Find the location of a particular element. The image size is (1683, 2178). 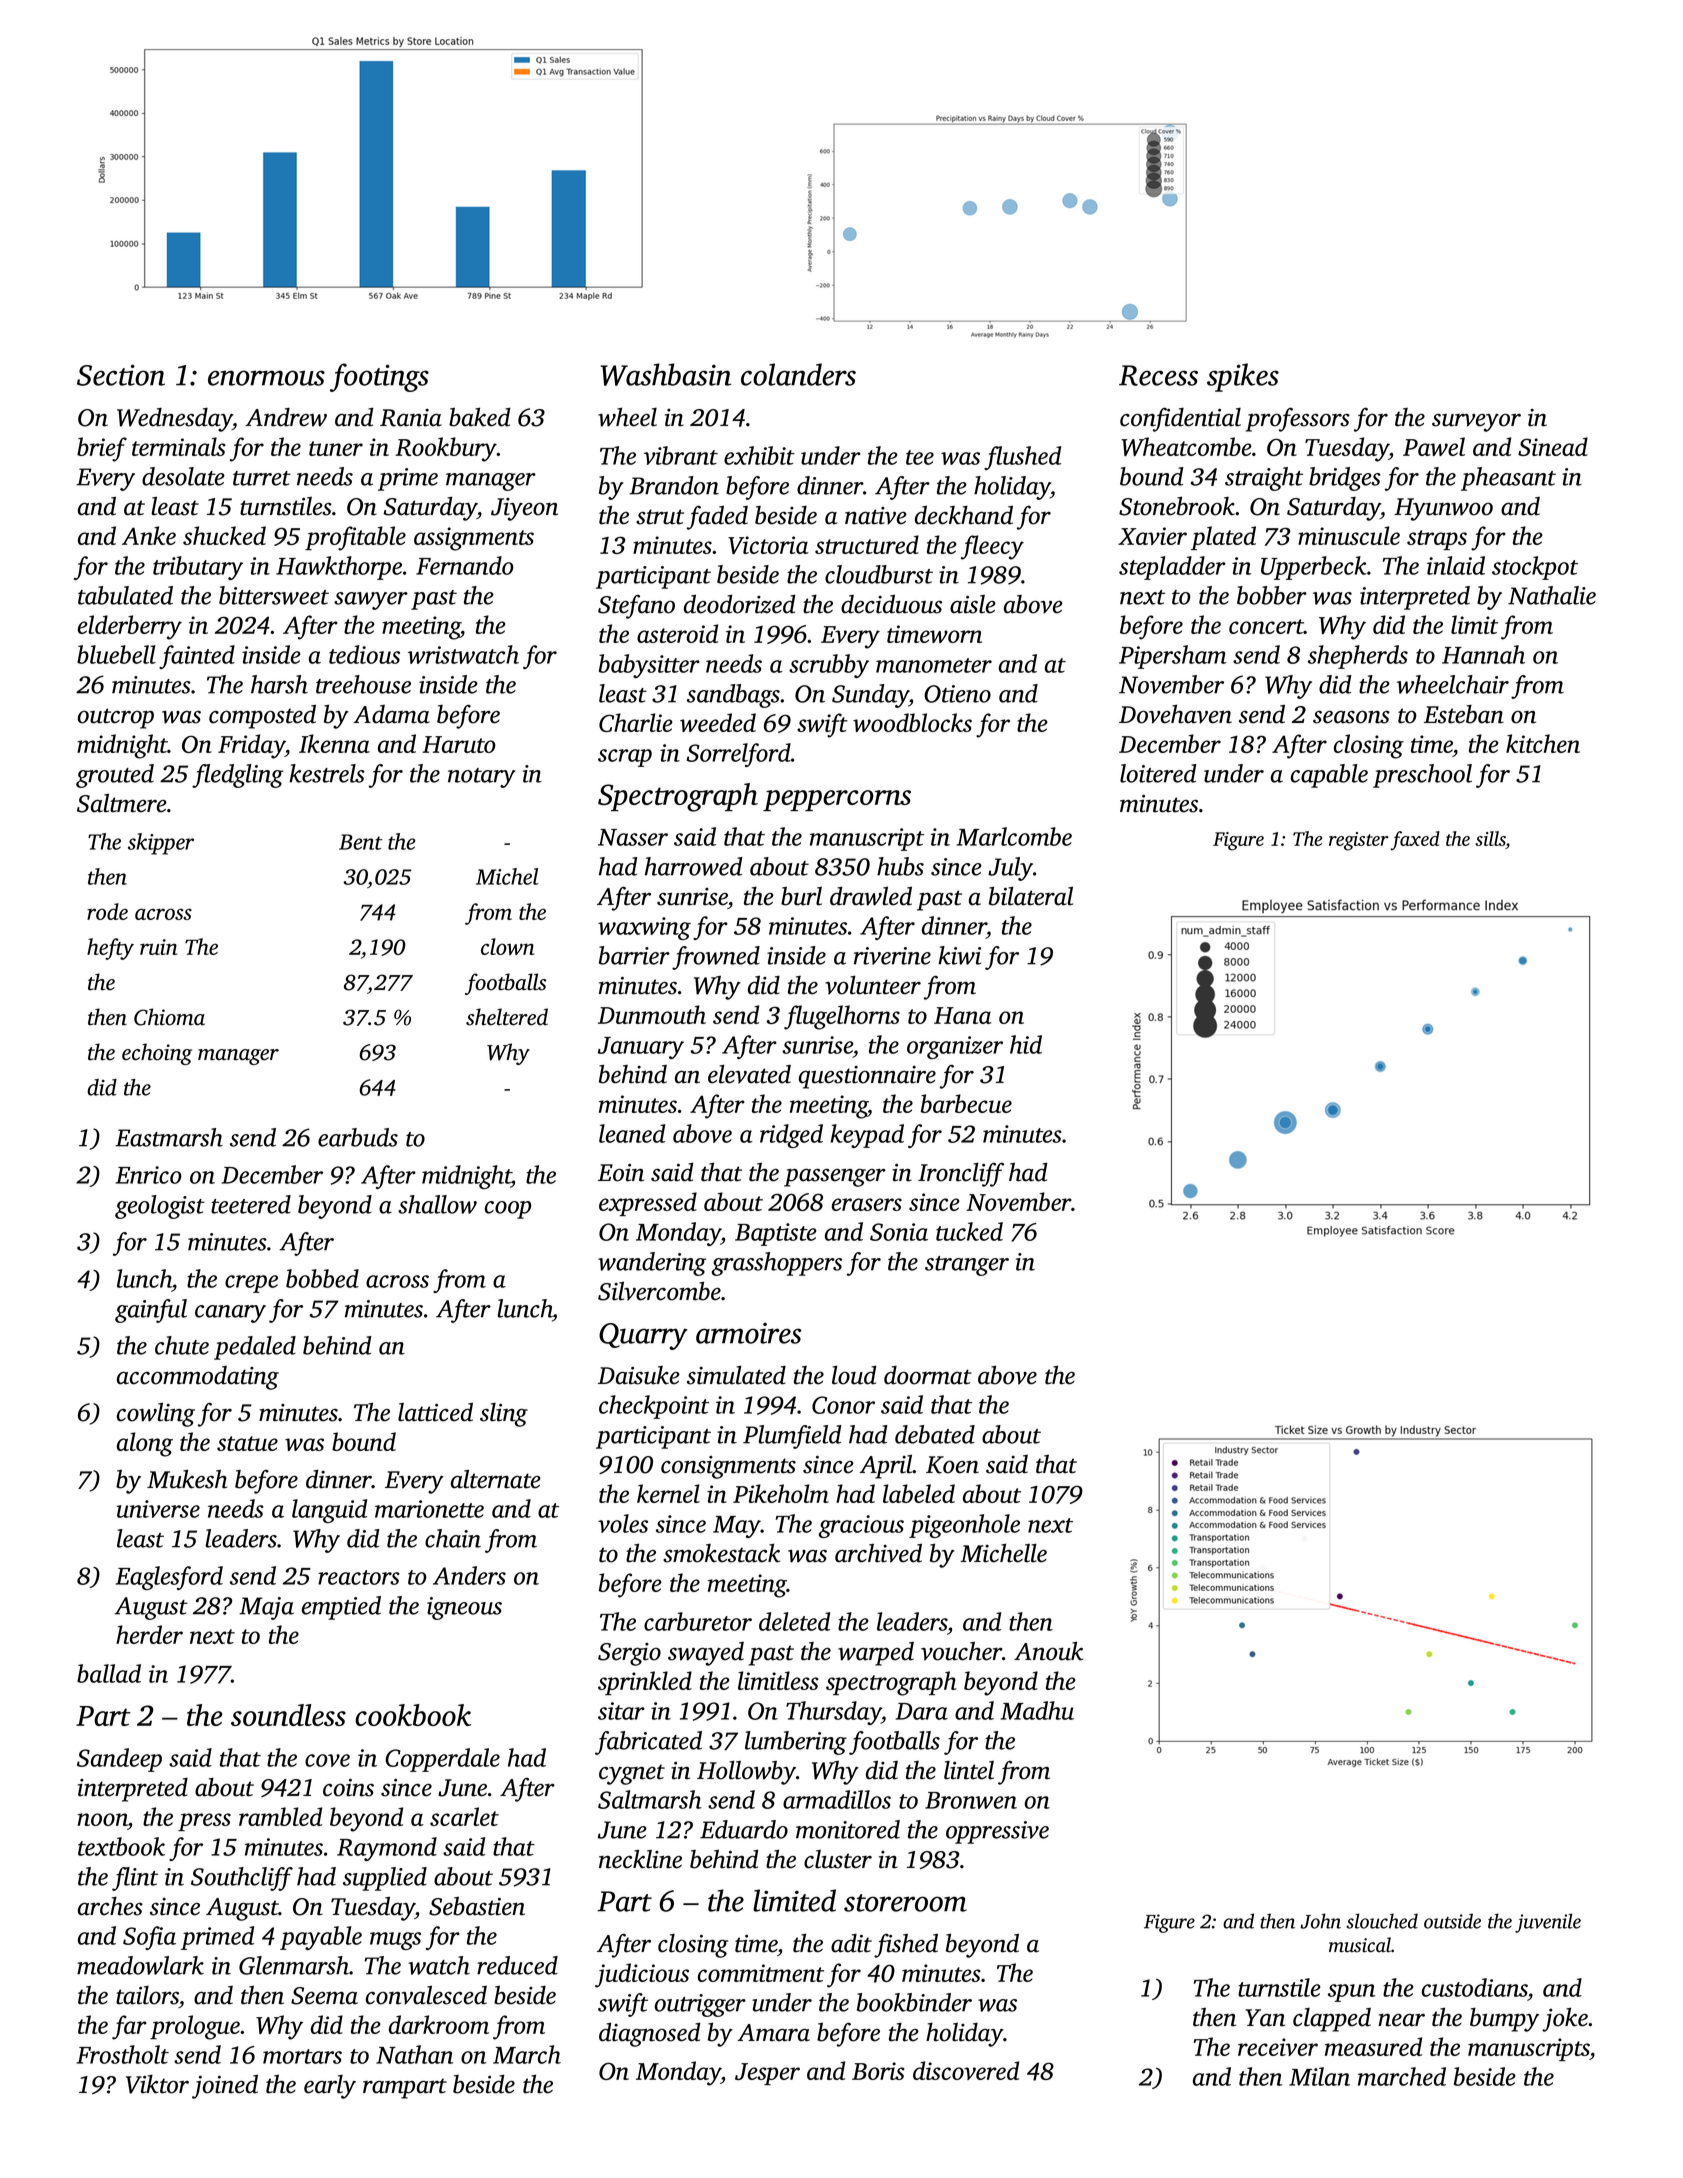

shucked is located at coordinates (224, 535).
